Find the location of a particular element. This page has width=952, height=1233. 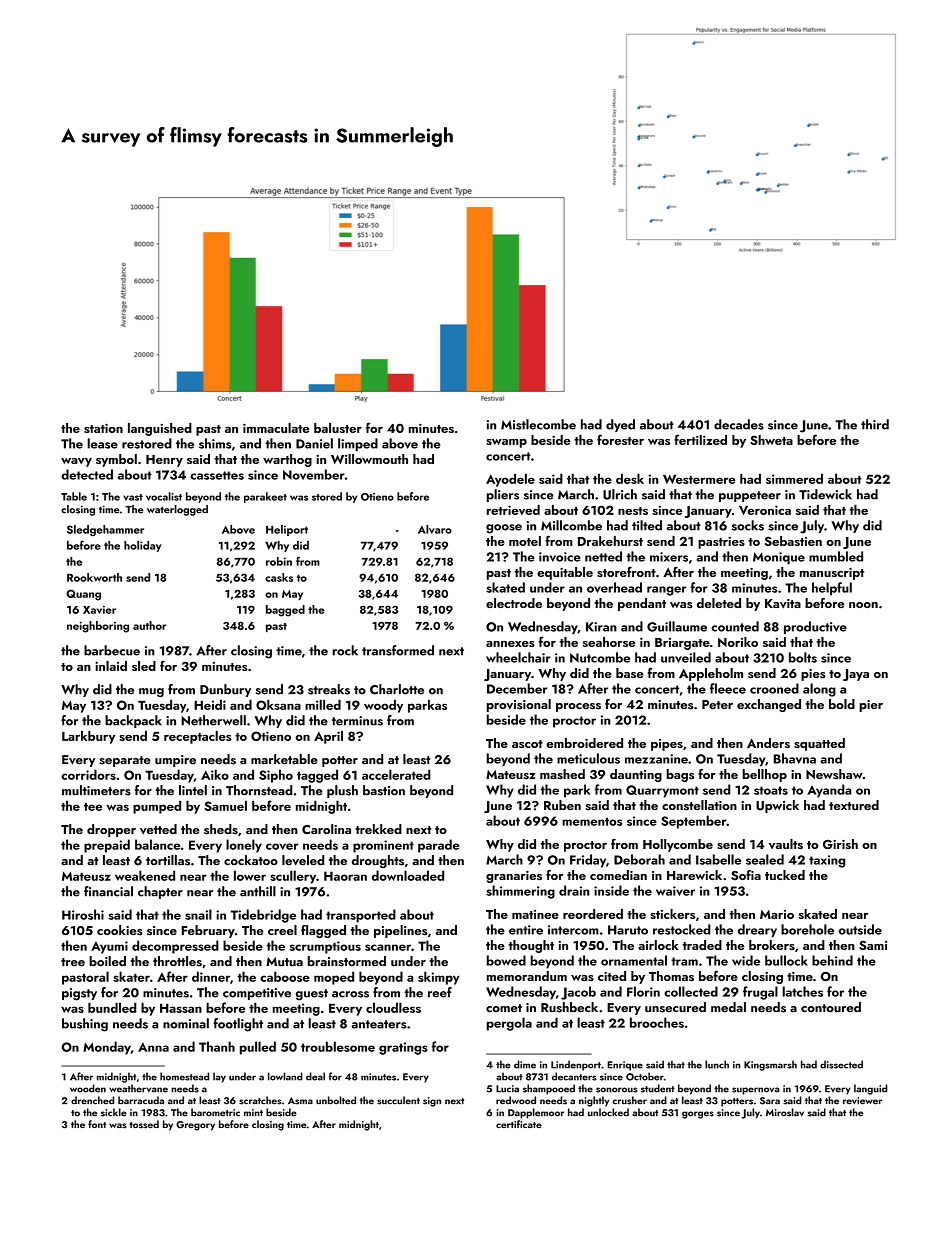

immaculate is located at coordinates (276, 428).
